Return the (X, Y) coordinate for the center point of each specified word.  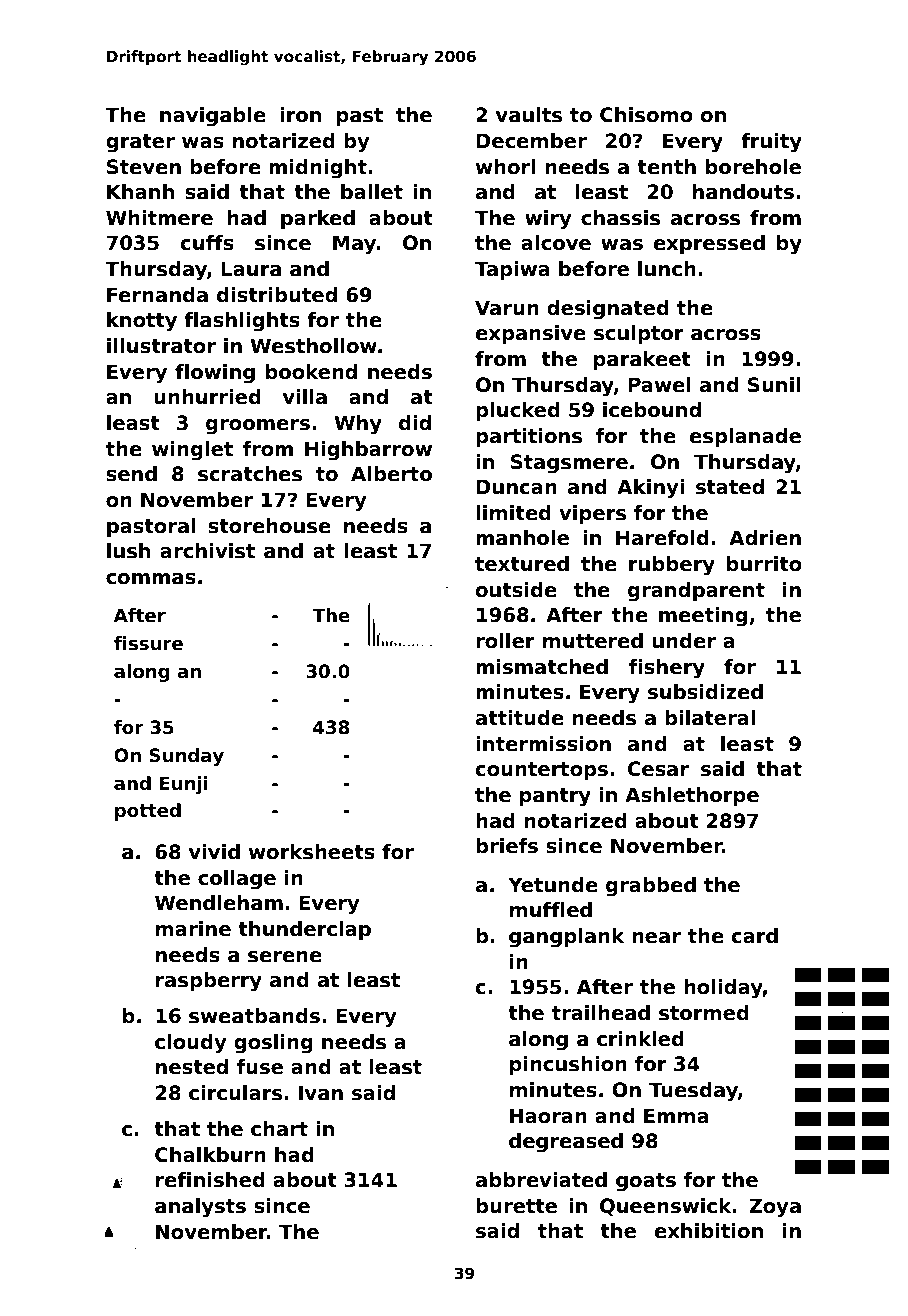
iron (300, 115)
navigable (213, 117)
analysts (200, 1208)
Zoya (775, 1208)
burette (516, 1206)
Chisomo (646, 115)
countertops (542, 771)
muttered (593, 641)
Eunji (184, 785)
